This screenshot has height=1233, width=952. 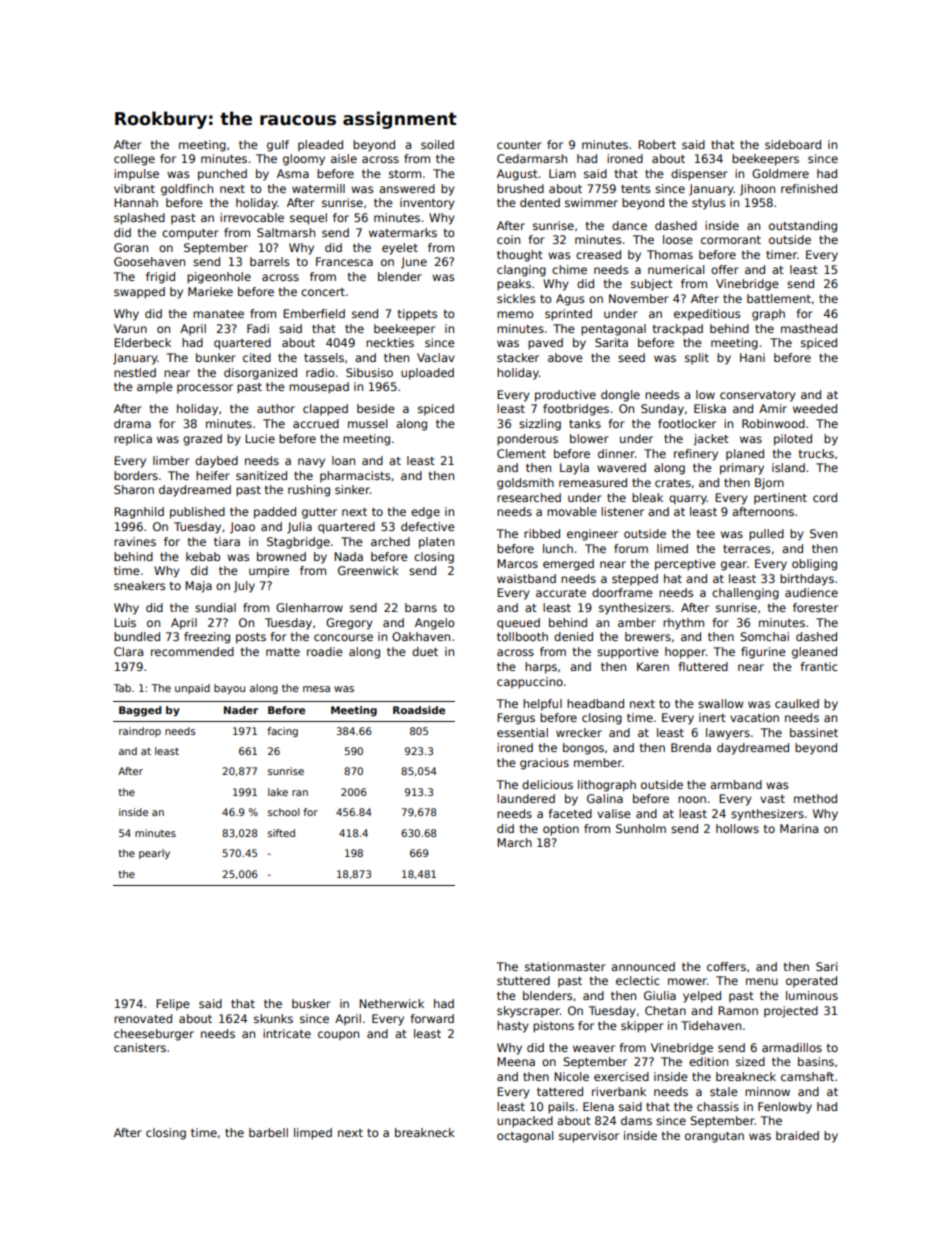 What do you see at coordinates (268, 1132) in the screenshot?
I see `barbell` at bounding box center [268, 1132].
